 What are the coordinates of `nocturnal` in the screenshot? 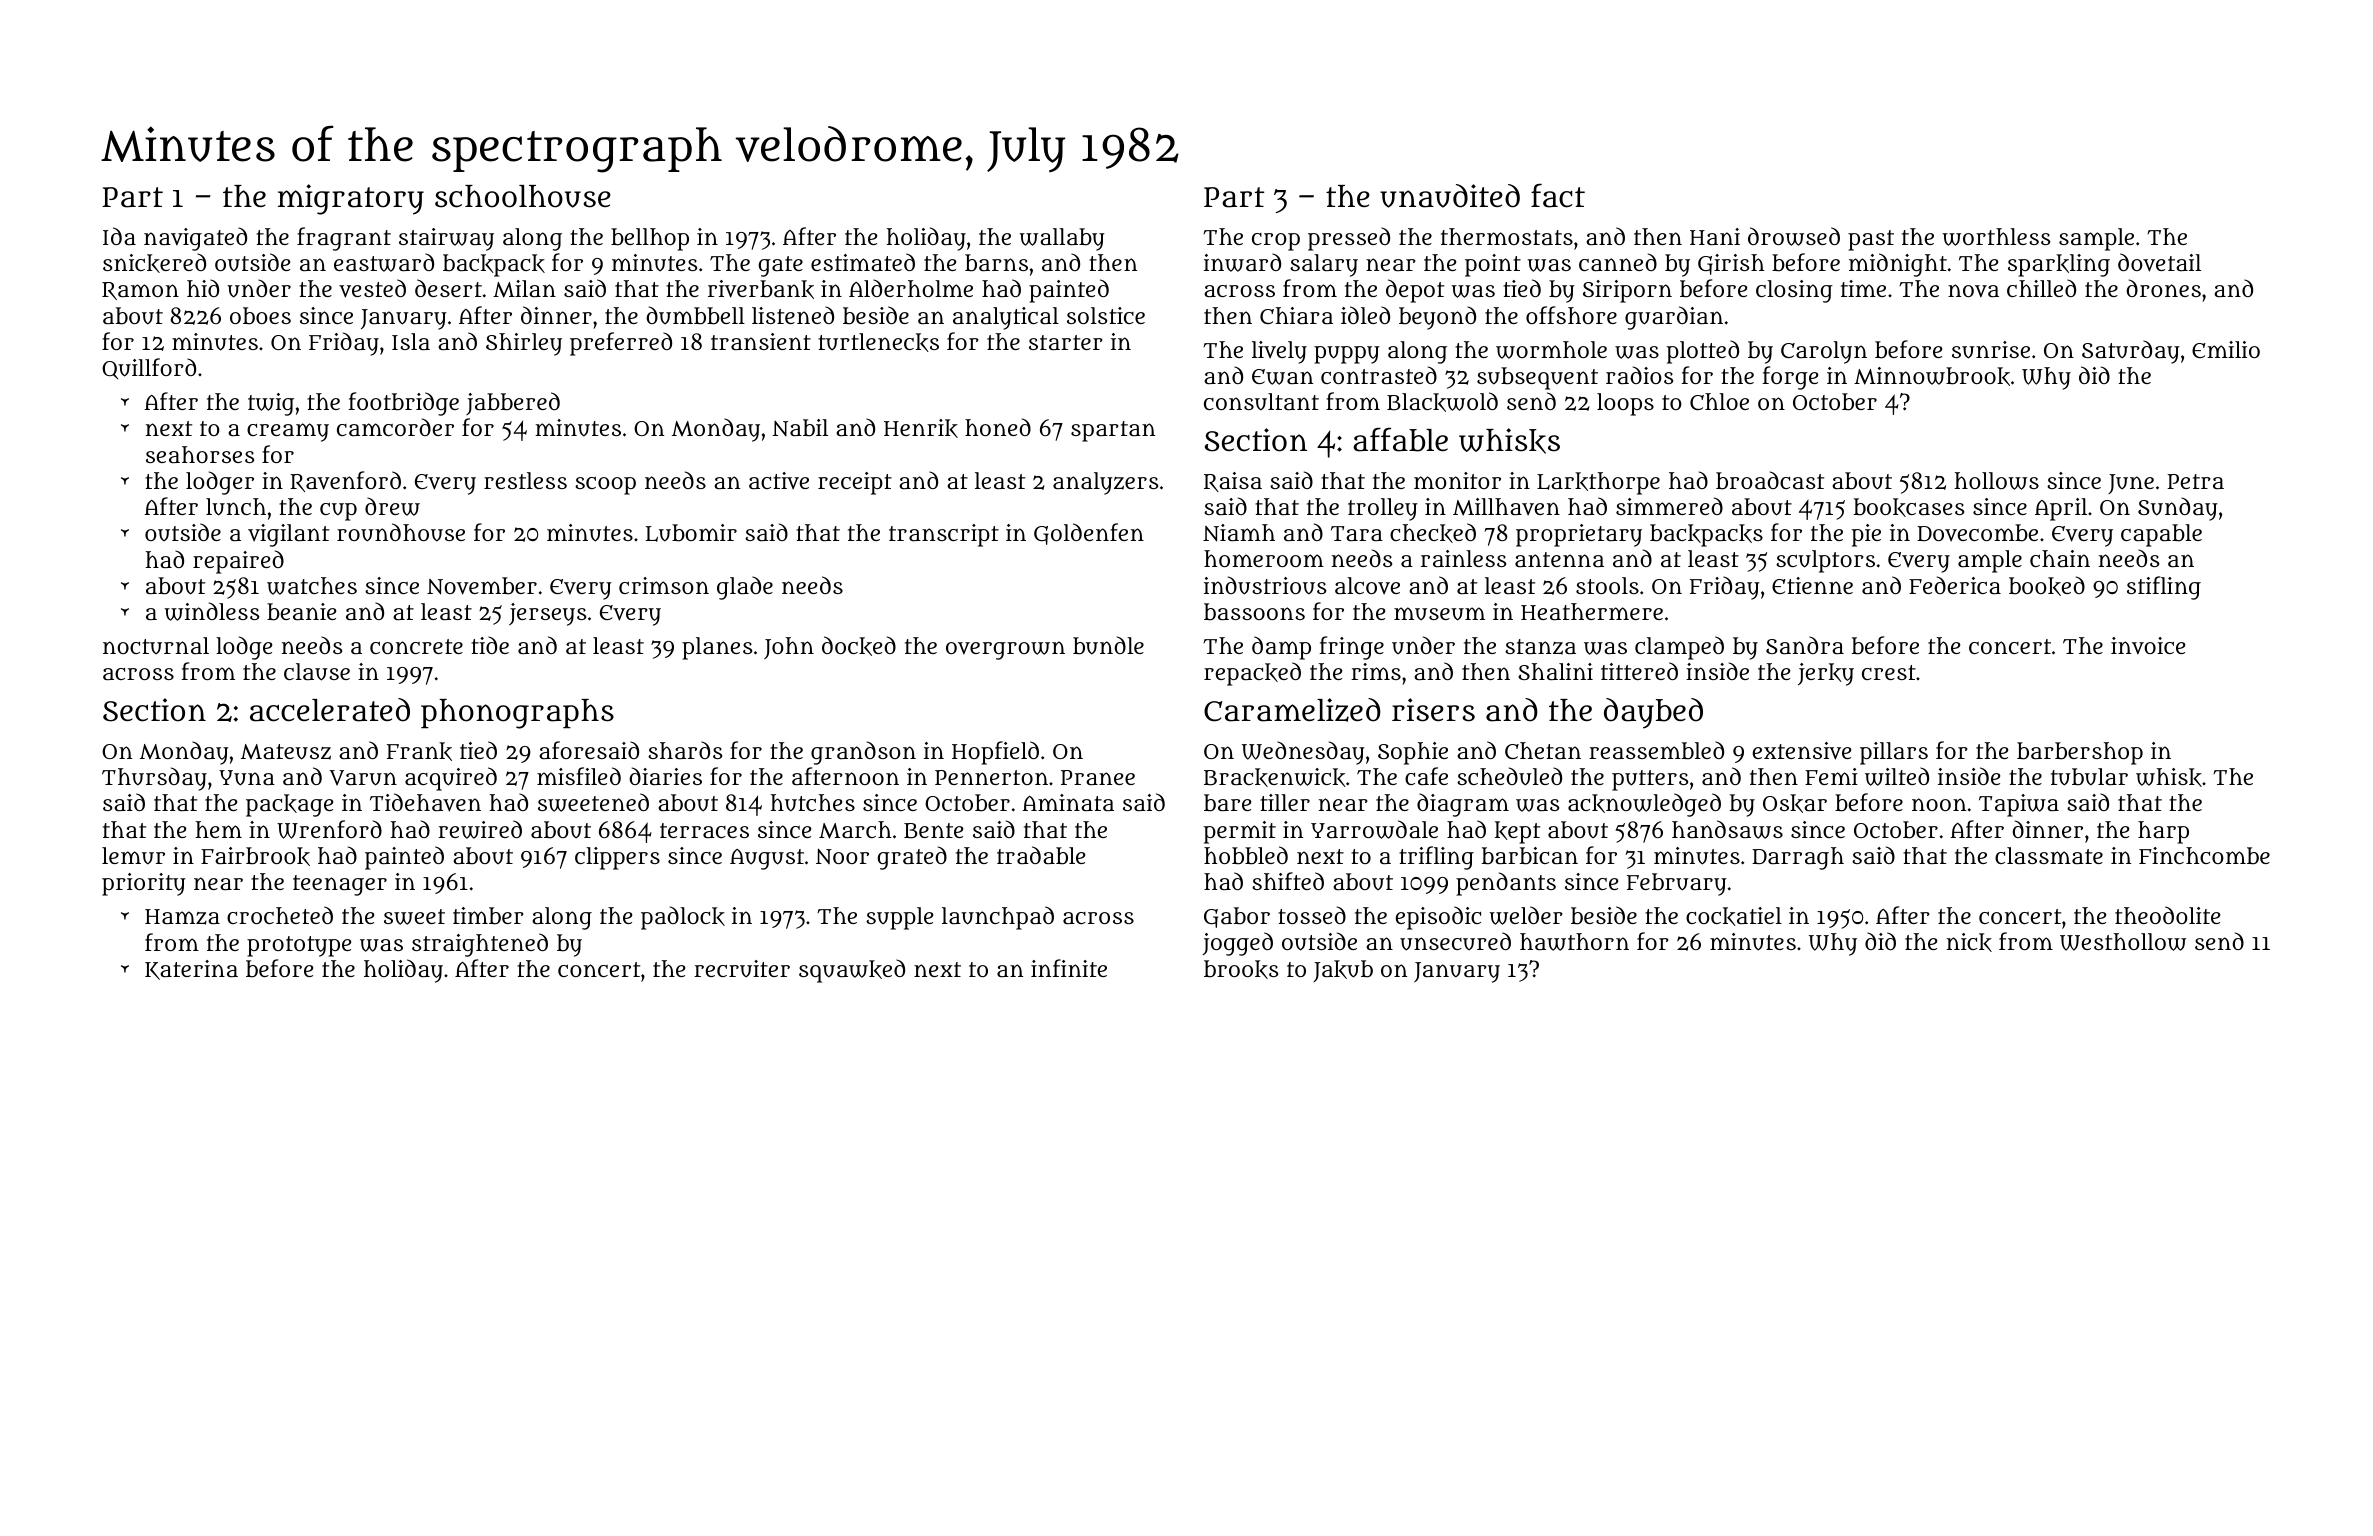 It's located at (156, 645).
